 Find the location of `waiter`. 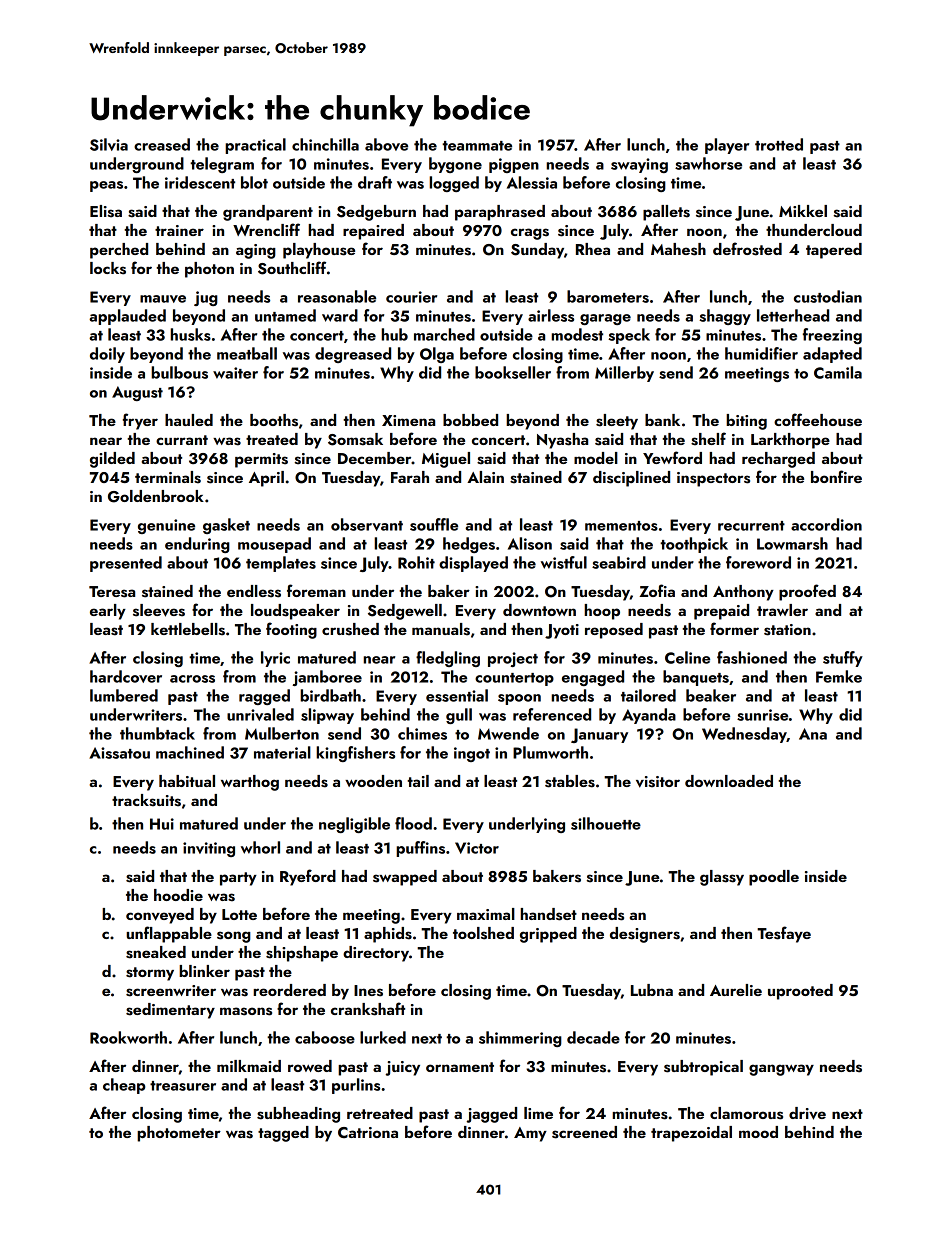

waiter is located at coordinates (235, 373).
